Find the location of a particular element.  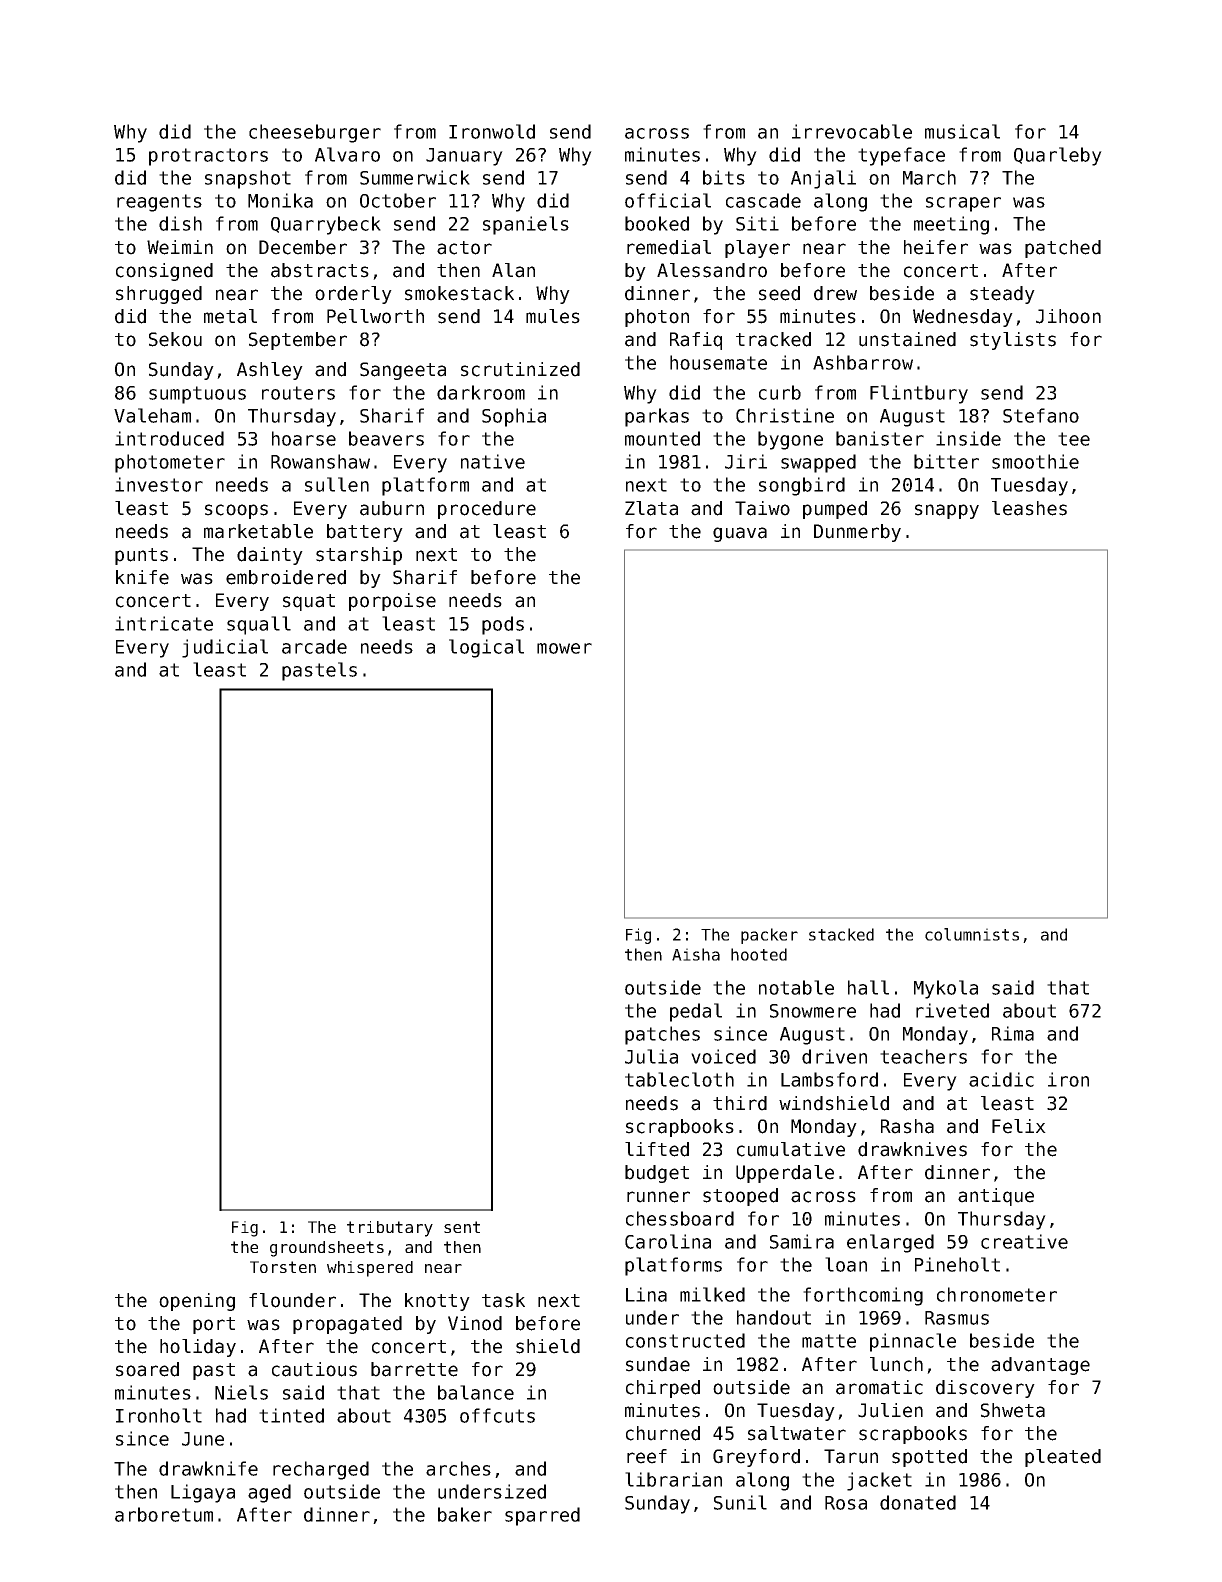

task is located at coordinates (503, 1300).
